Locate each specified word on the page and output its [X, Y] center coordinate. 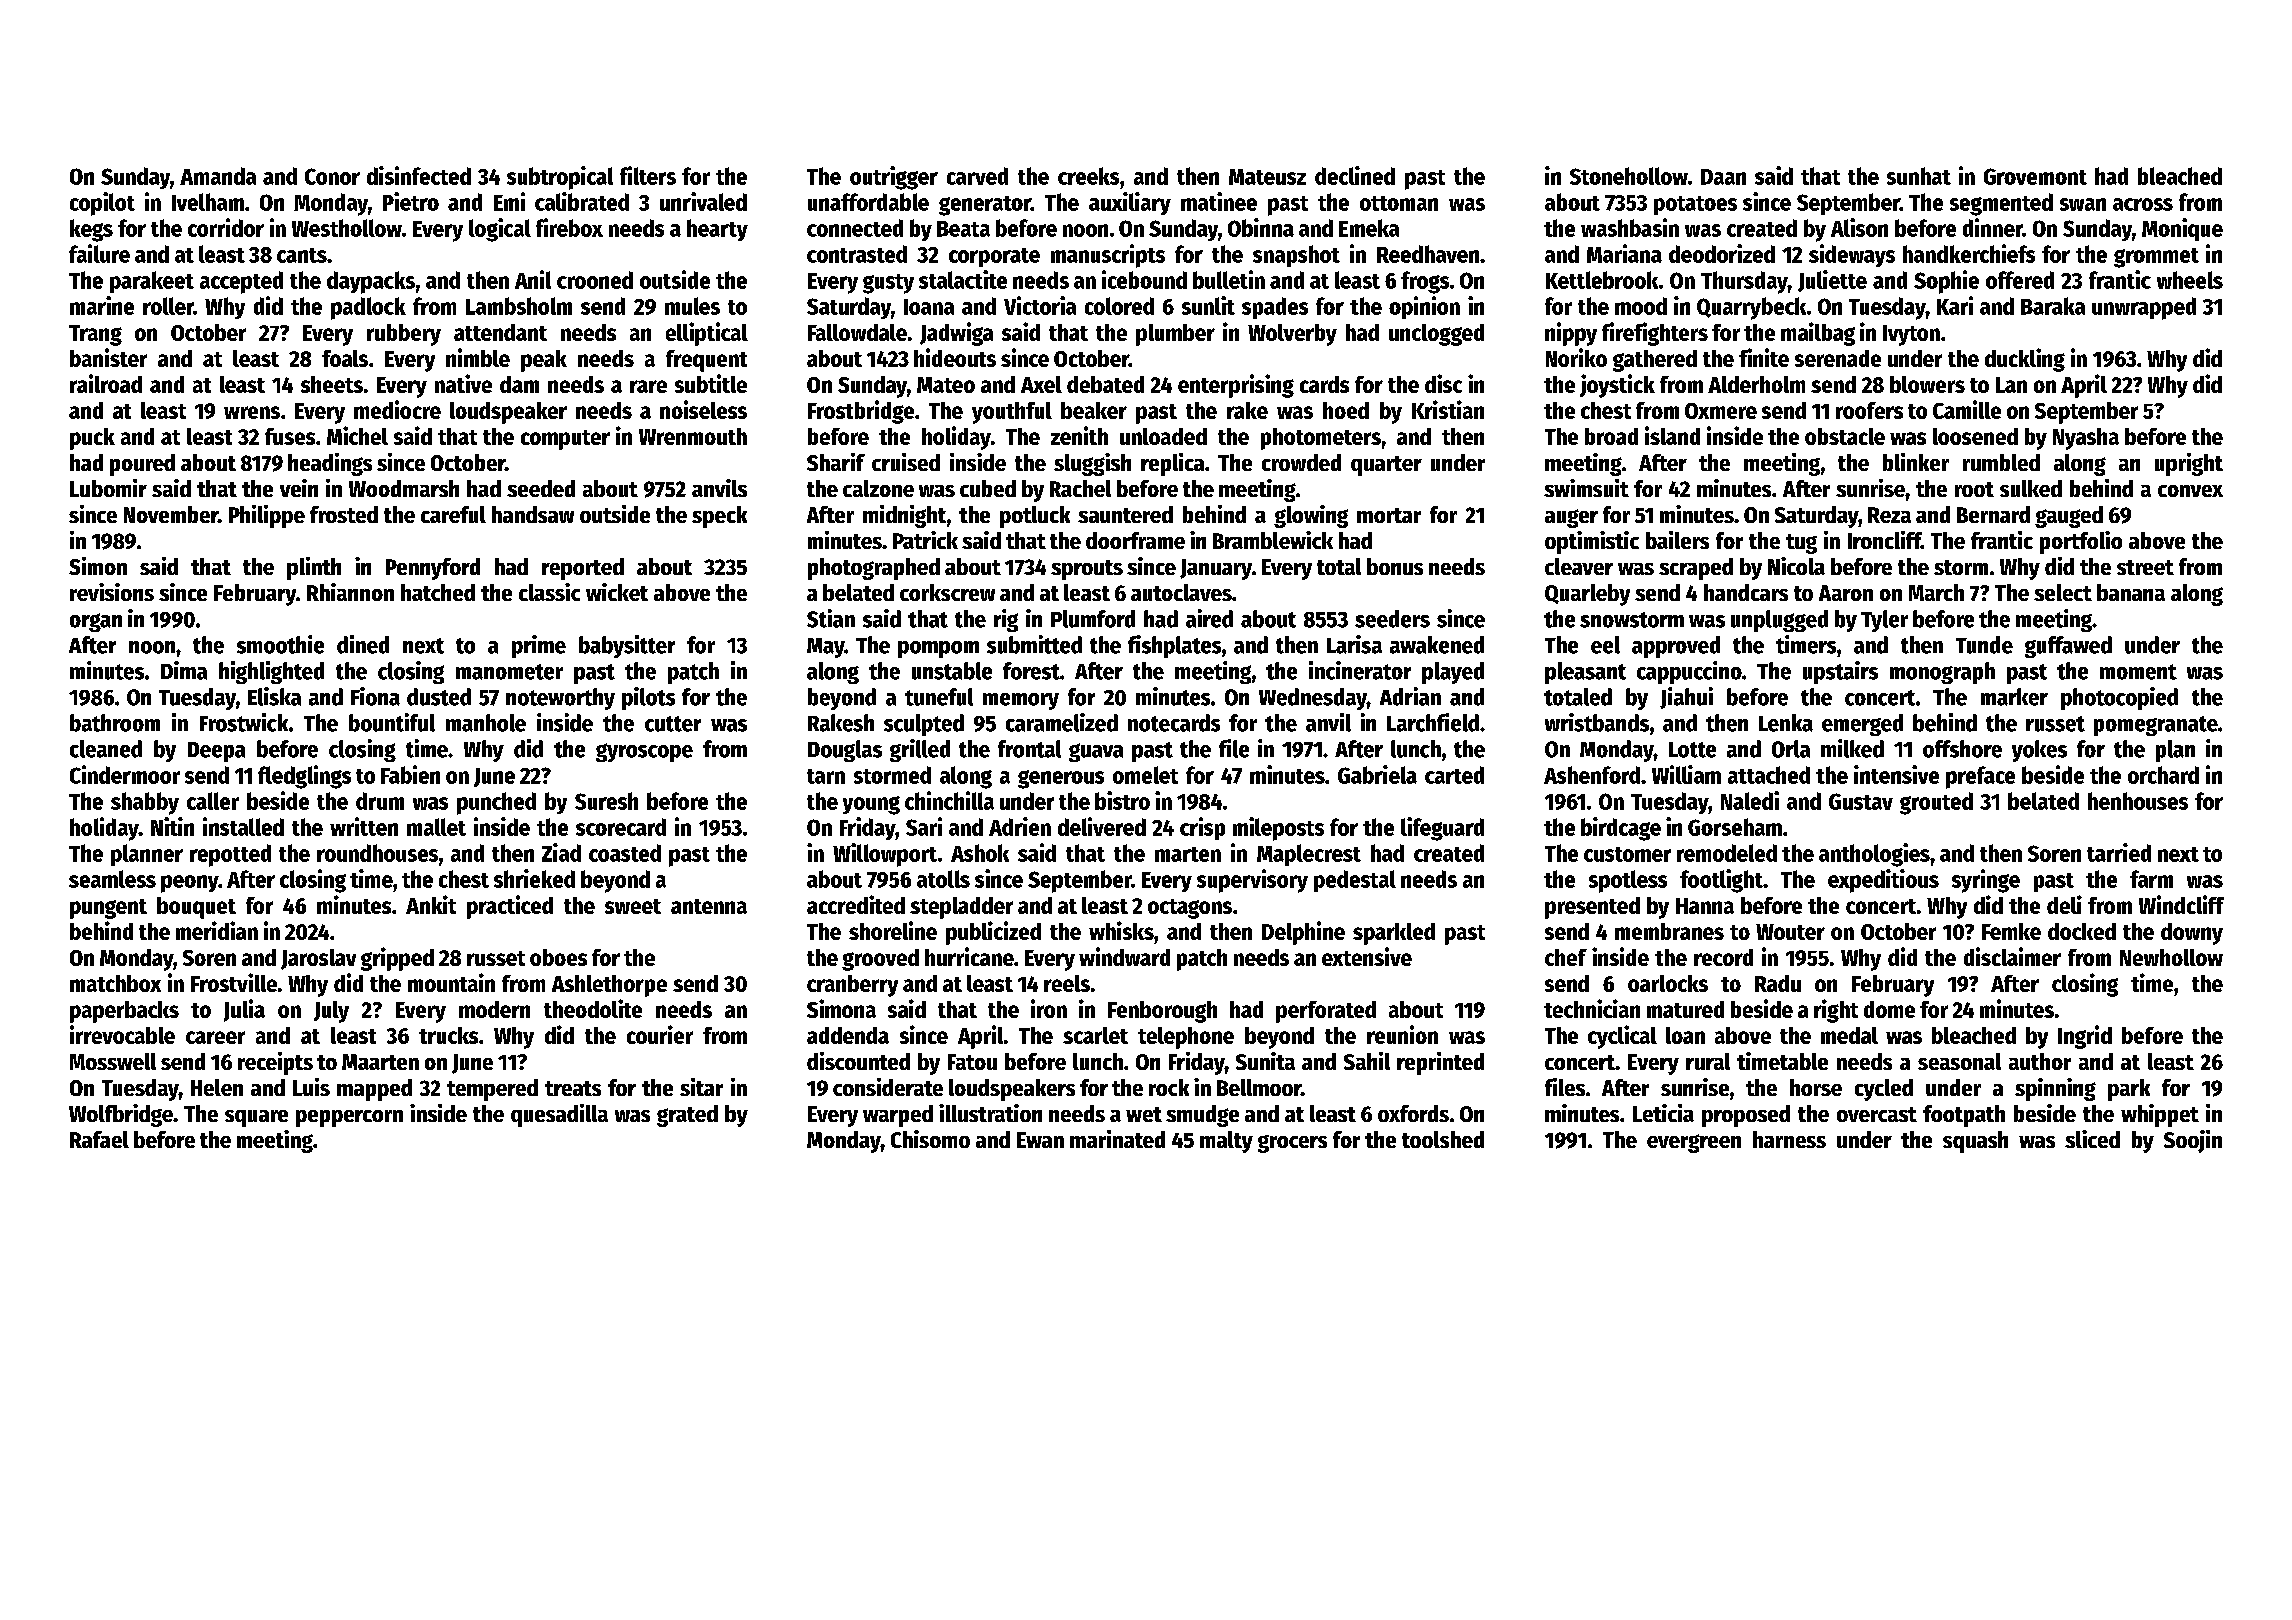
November [171, 514]
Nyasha [2086, 439]
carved [977, 176]
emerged [1862, 725]
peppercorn [349, 1118]
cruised [906, 462]
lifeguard [1442, 829]
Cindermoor [125, 774]
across [2143, 204]
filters [648, 175]
